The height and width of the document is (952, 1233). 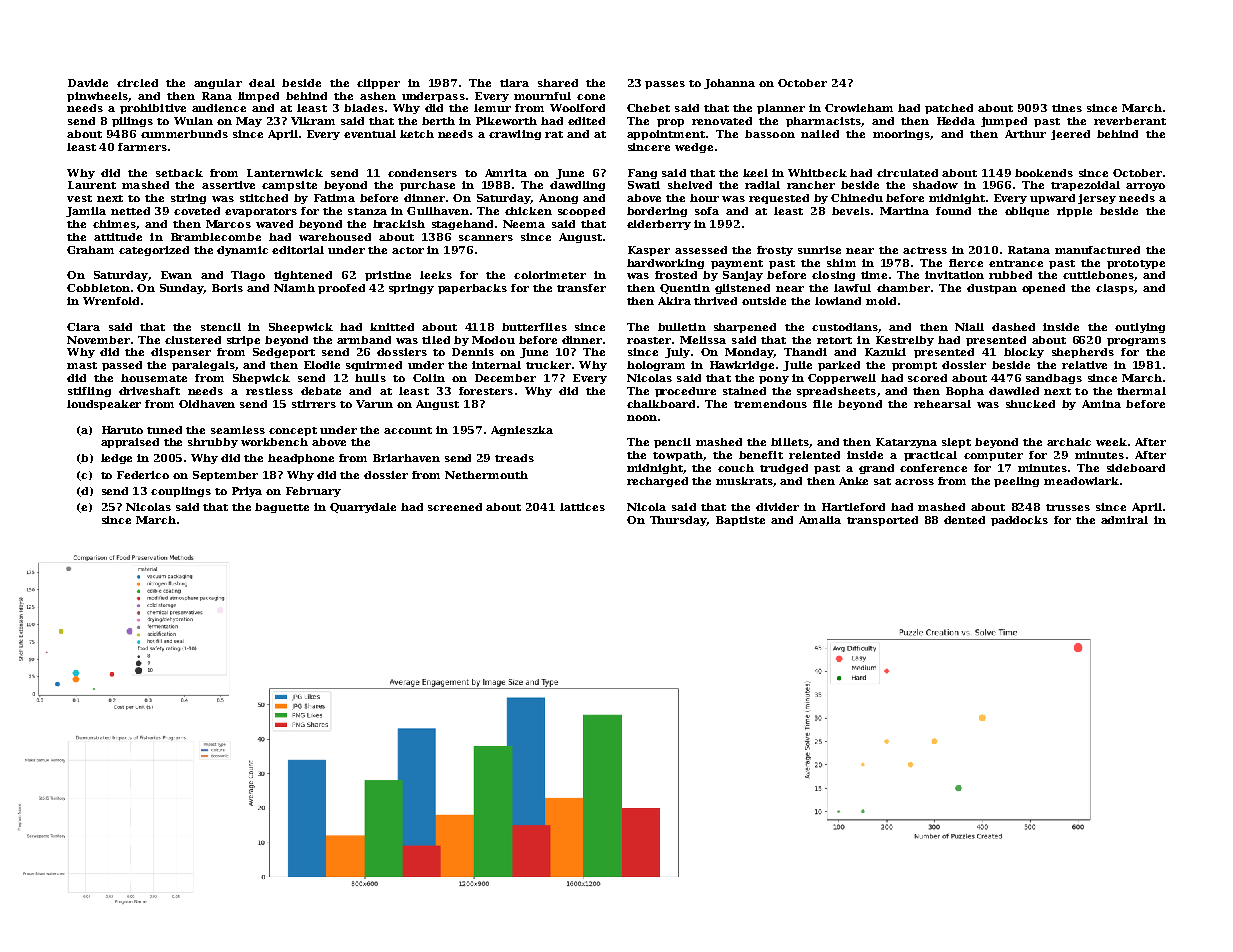 What do you see at coordinates (740, 521) in the document?
I see `Baptiste` at bounding box center [740, 521].
